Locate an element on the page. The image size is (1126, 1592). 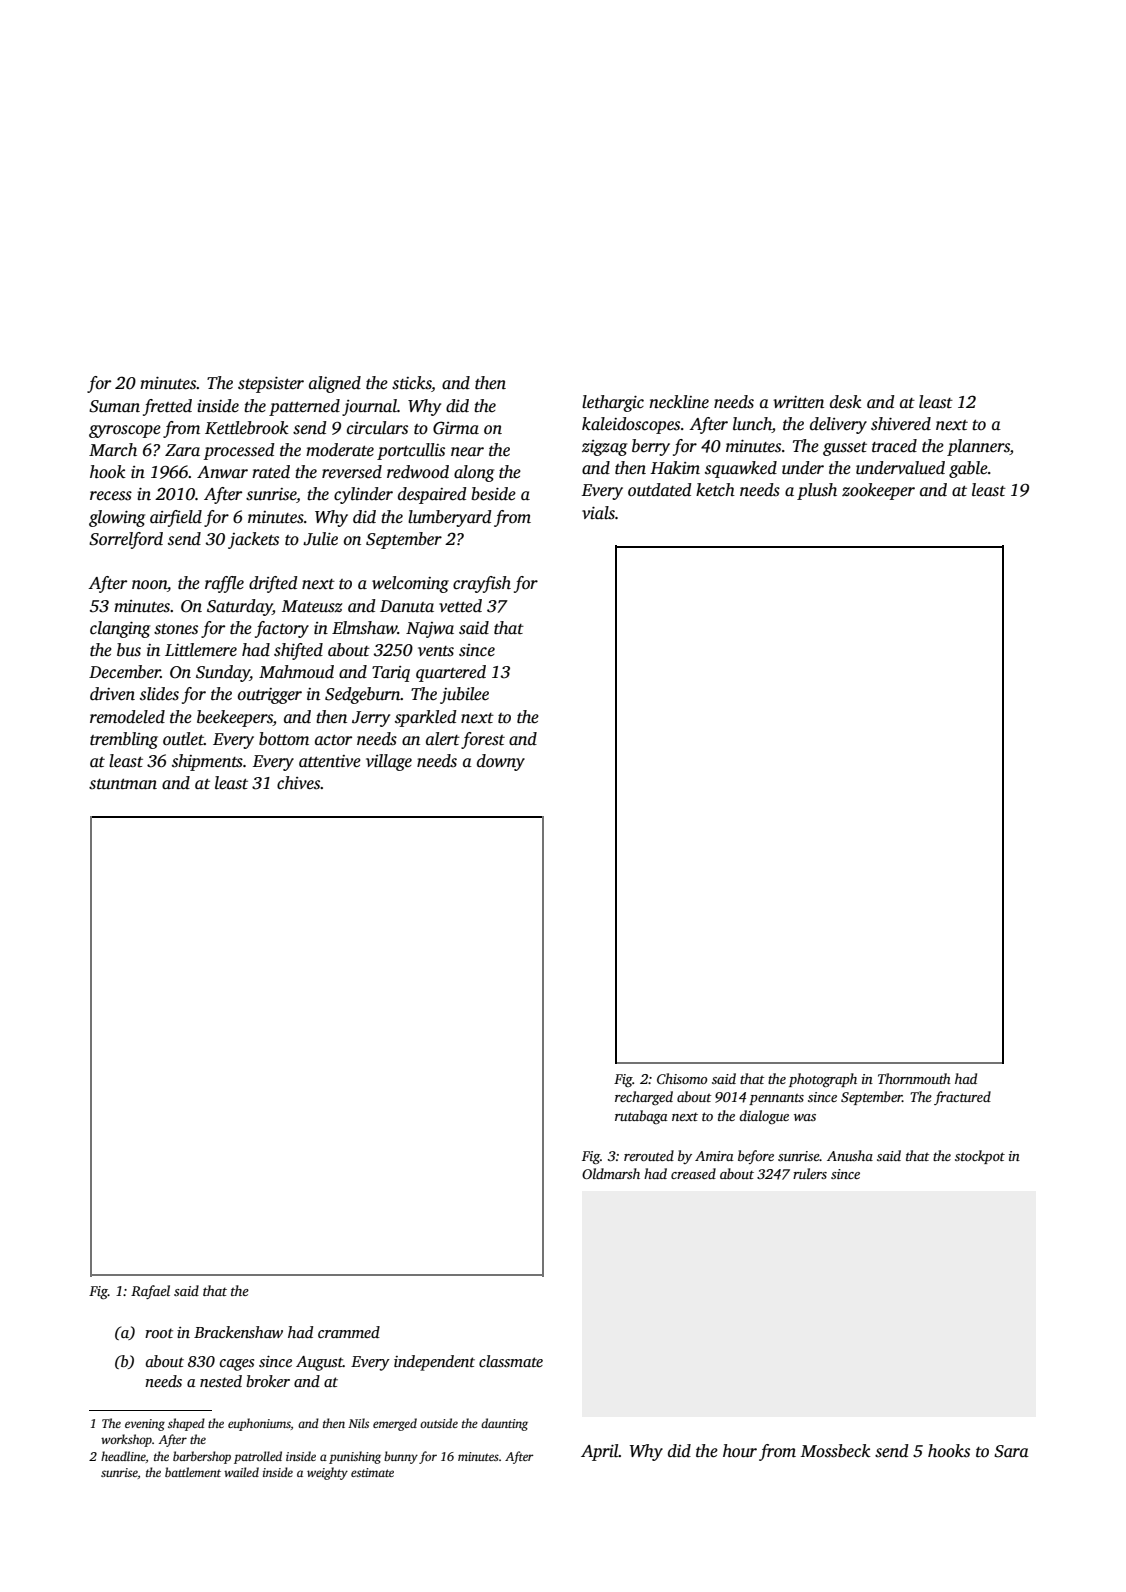
rulers is located at coordinates (810, 1173).
